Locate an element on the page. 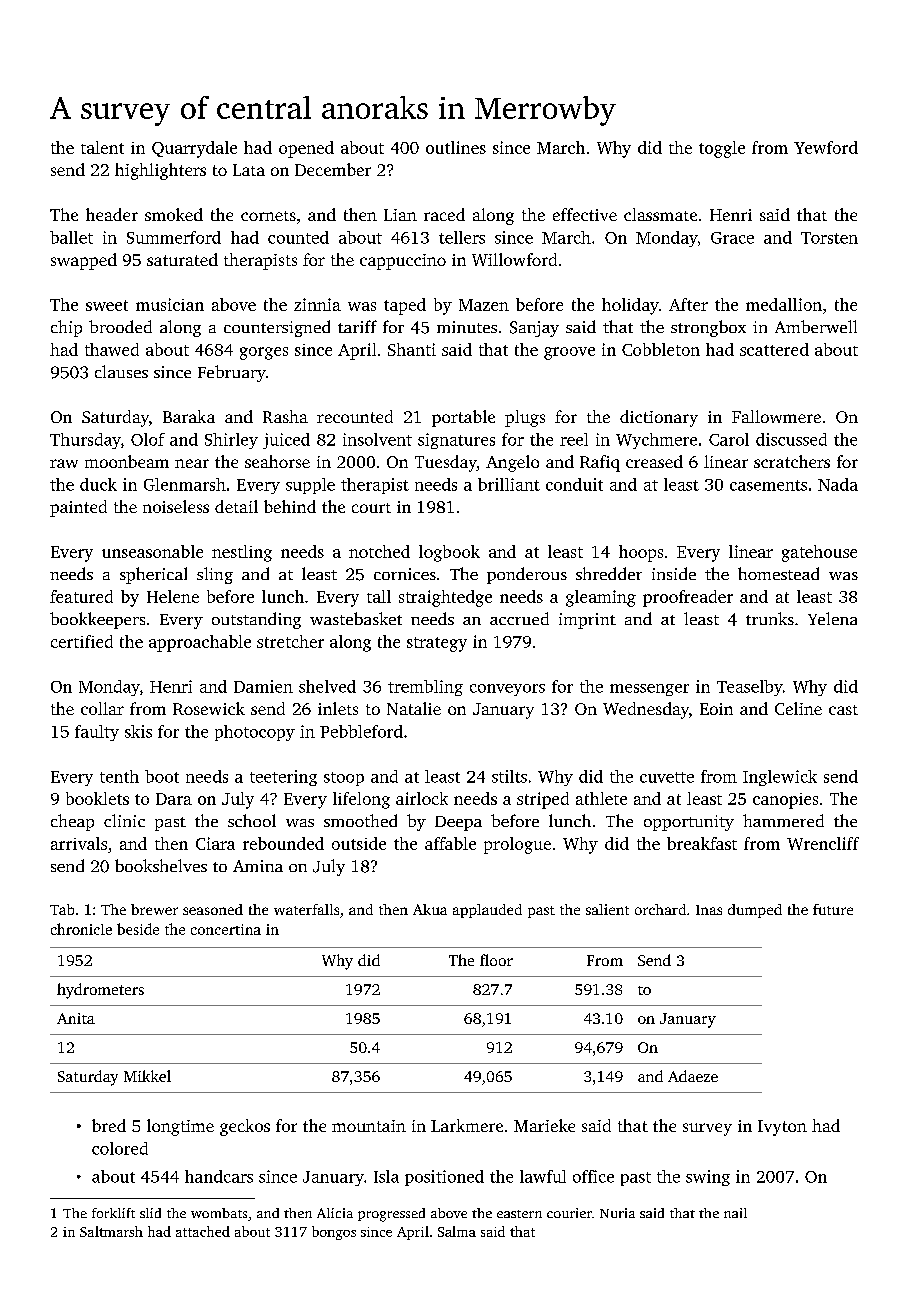 The height and width of the image is (1316, 908). stilts is located at coordinates (509, 776).
